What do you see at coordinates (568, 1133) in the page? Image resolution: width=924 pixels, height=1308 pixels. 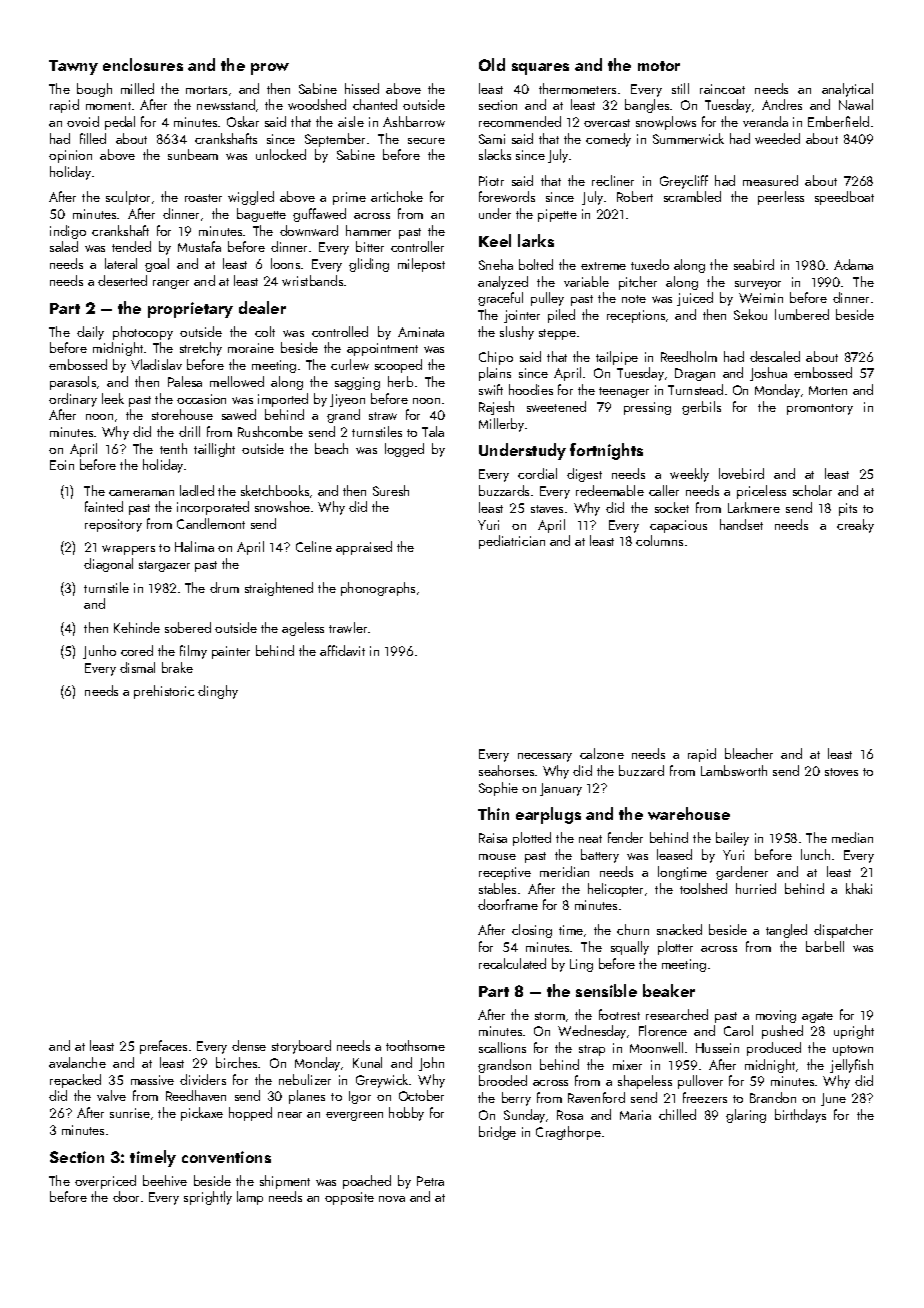 I see `Cragthorpe` at bounding box center [568, 1133].
